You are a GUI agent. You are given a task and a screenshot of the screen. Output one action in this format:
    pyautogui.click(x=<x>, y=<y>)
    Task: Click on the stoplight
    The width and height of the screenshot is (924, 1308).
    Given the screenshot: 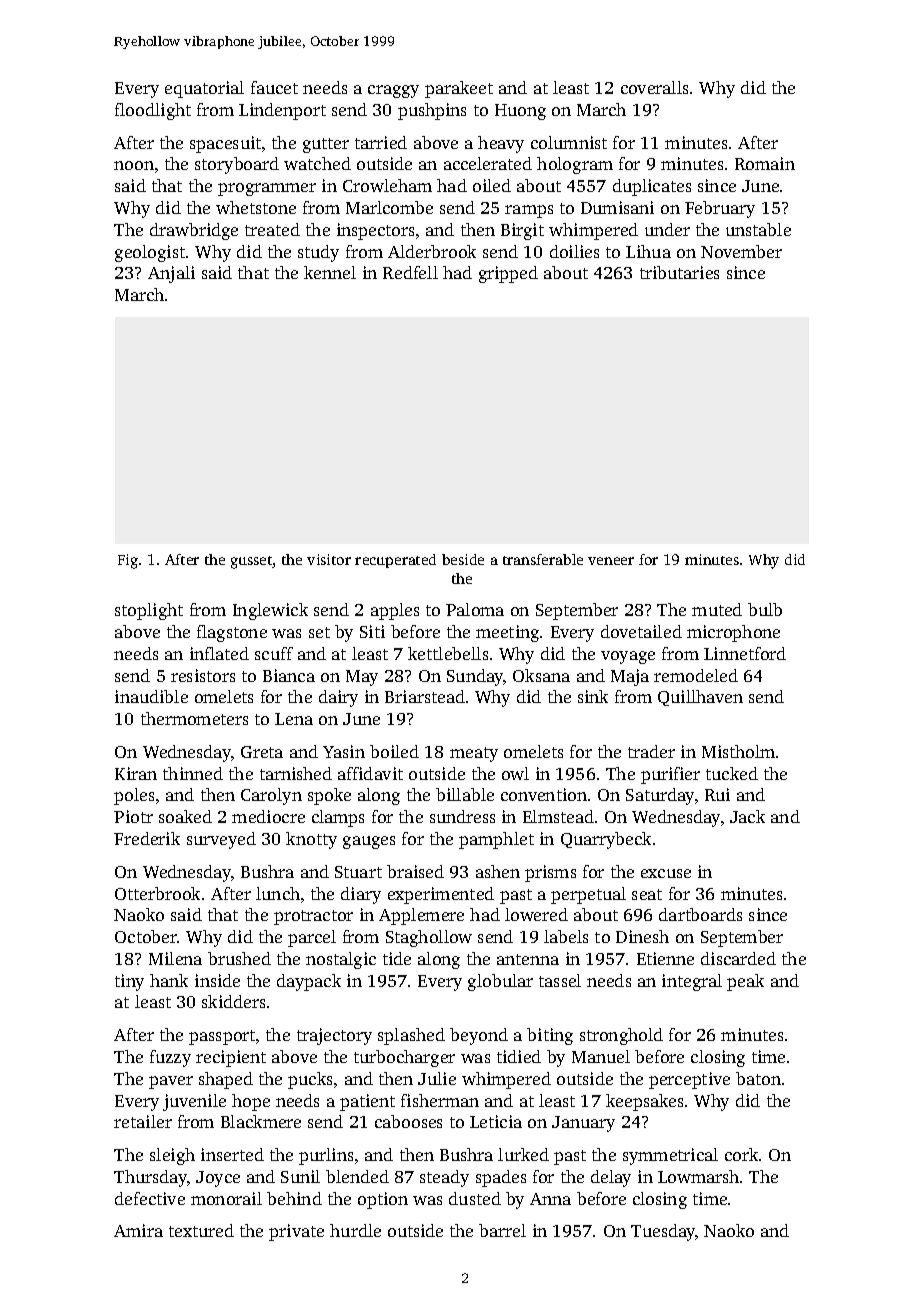 What is the action you would take?
    pyautogui.click(x=149, y=611)
